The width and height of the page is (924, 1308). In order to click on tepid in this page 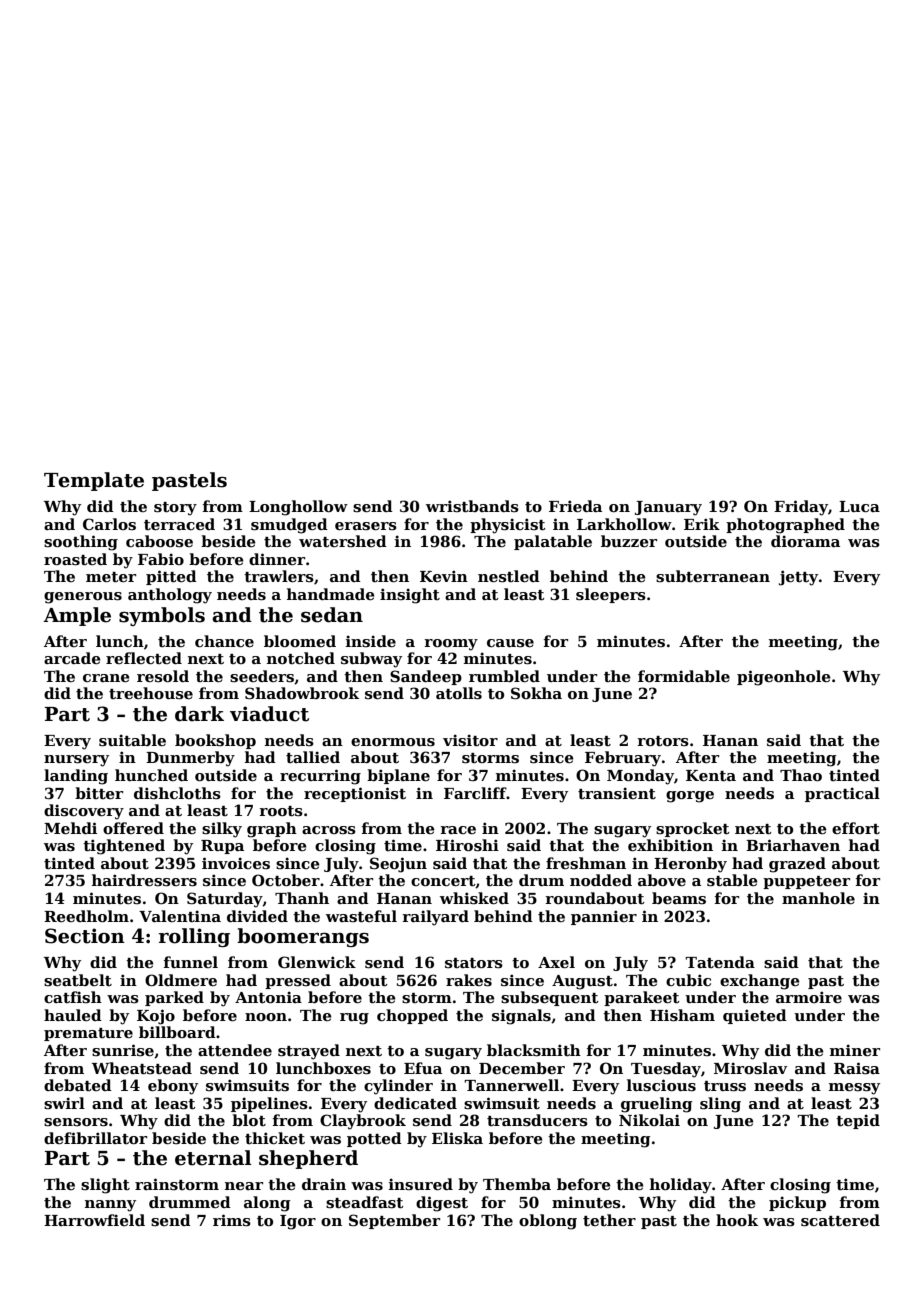, I will do `click(858, 1121)`.
